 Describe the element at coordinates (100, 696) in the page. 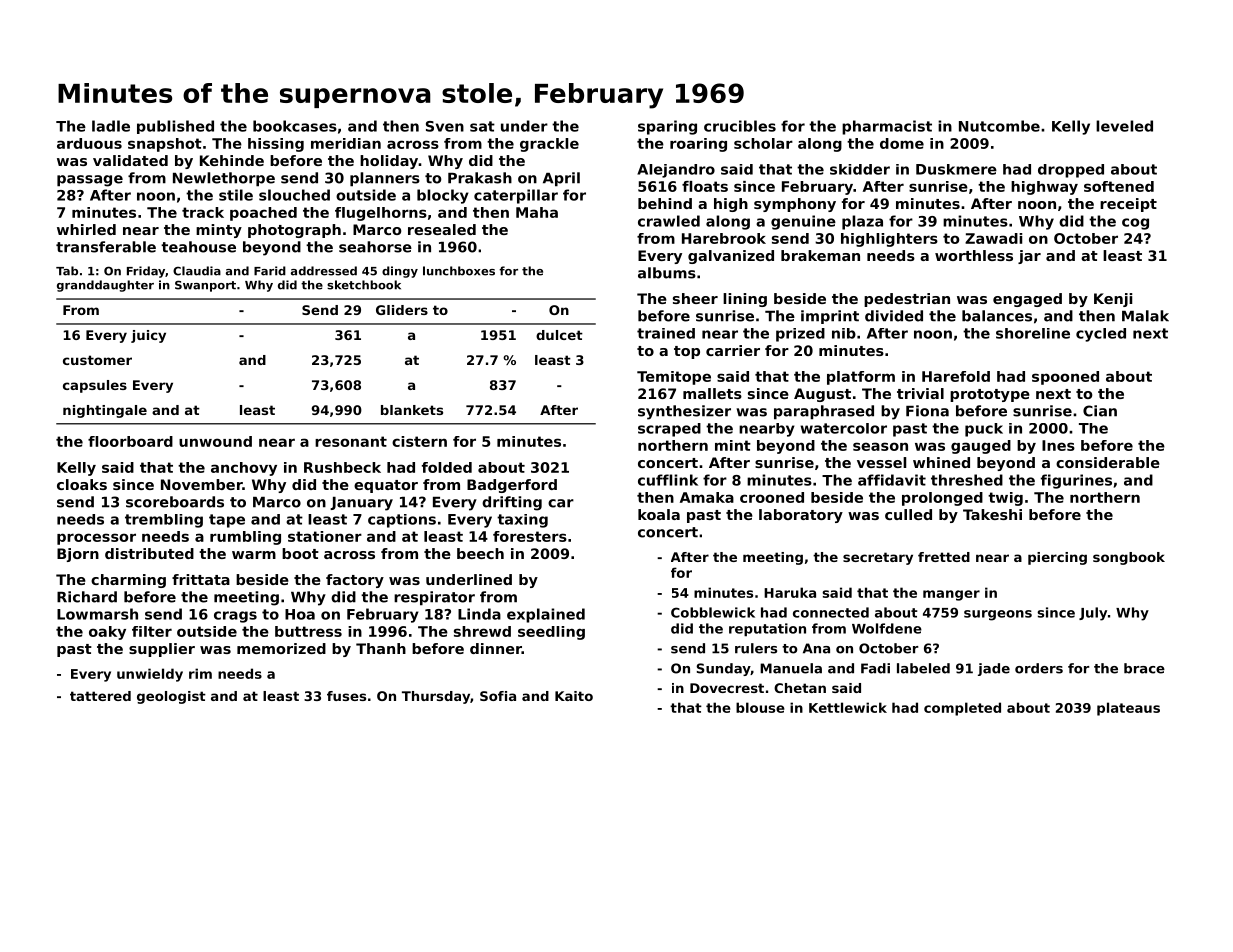

I see `tattered` at that location.
